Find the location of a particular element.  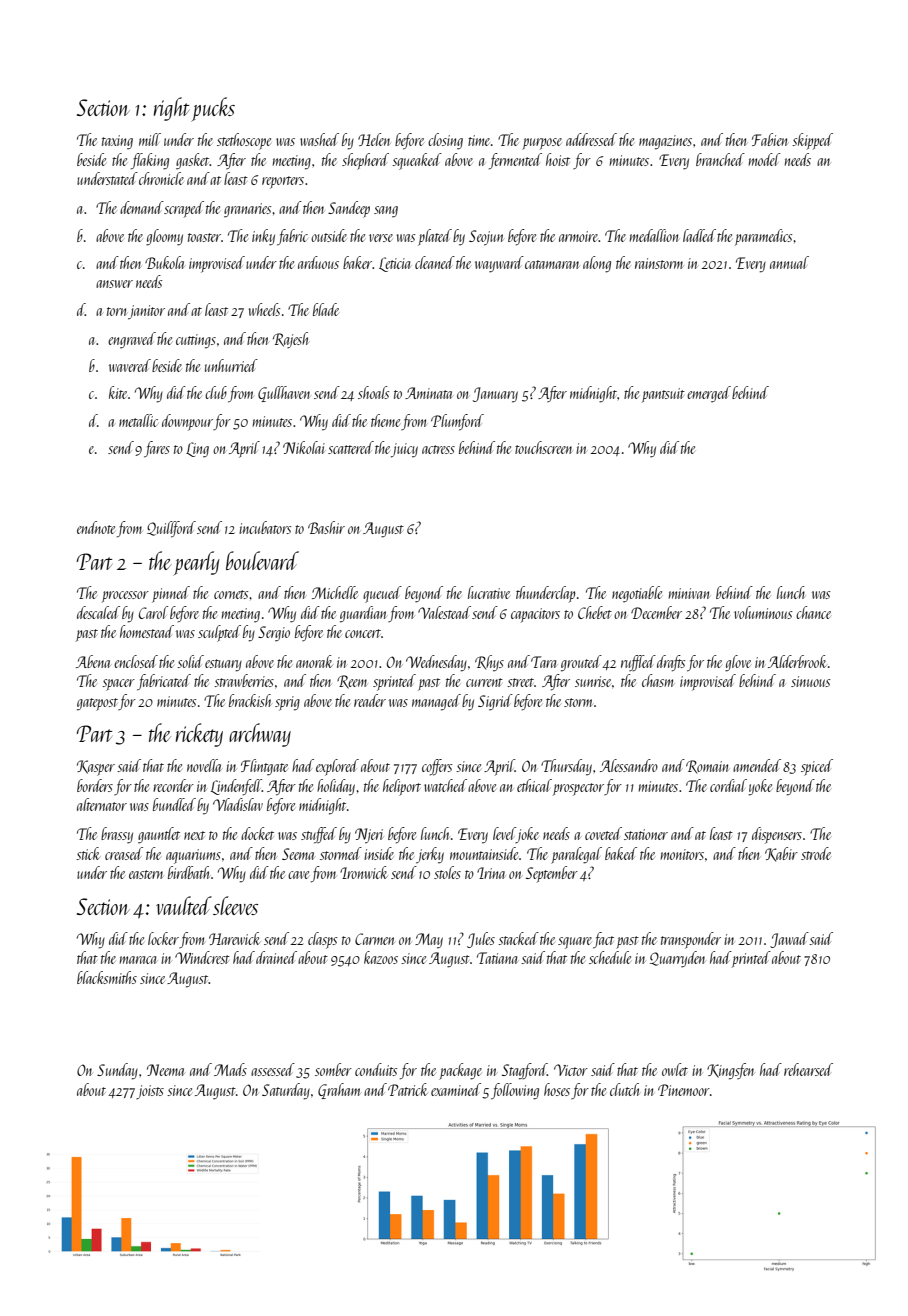

monitors is located at coordinates (682, 854).
